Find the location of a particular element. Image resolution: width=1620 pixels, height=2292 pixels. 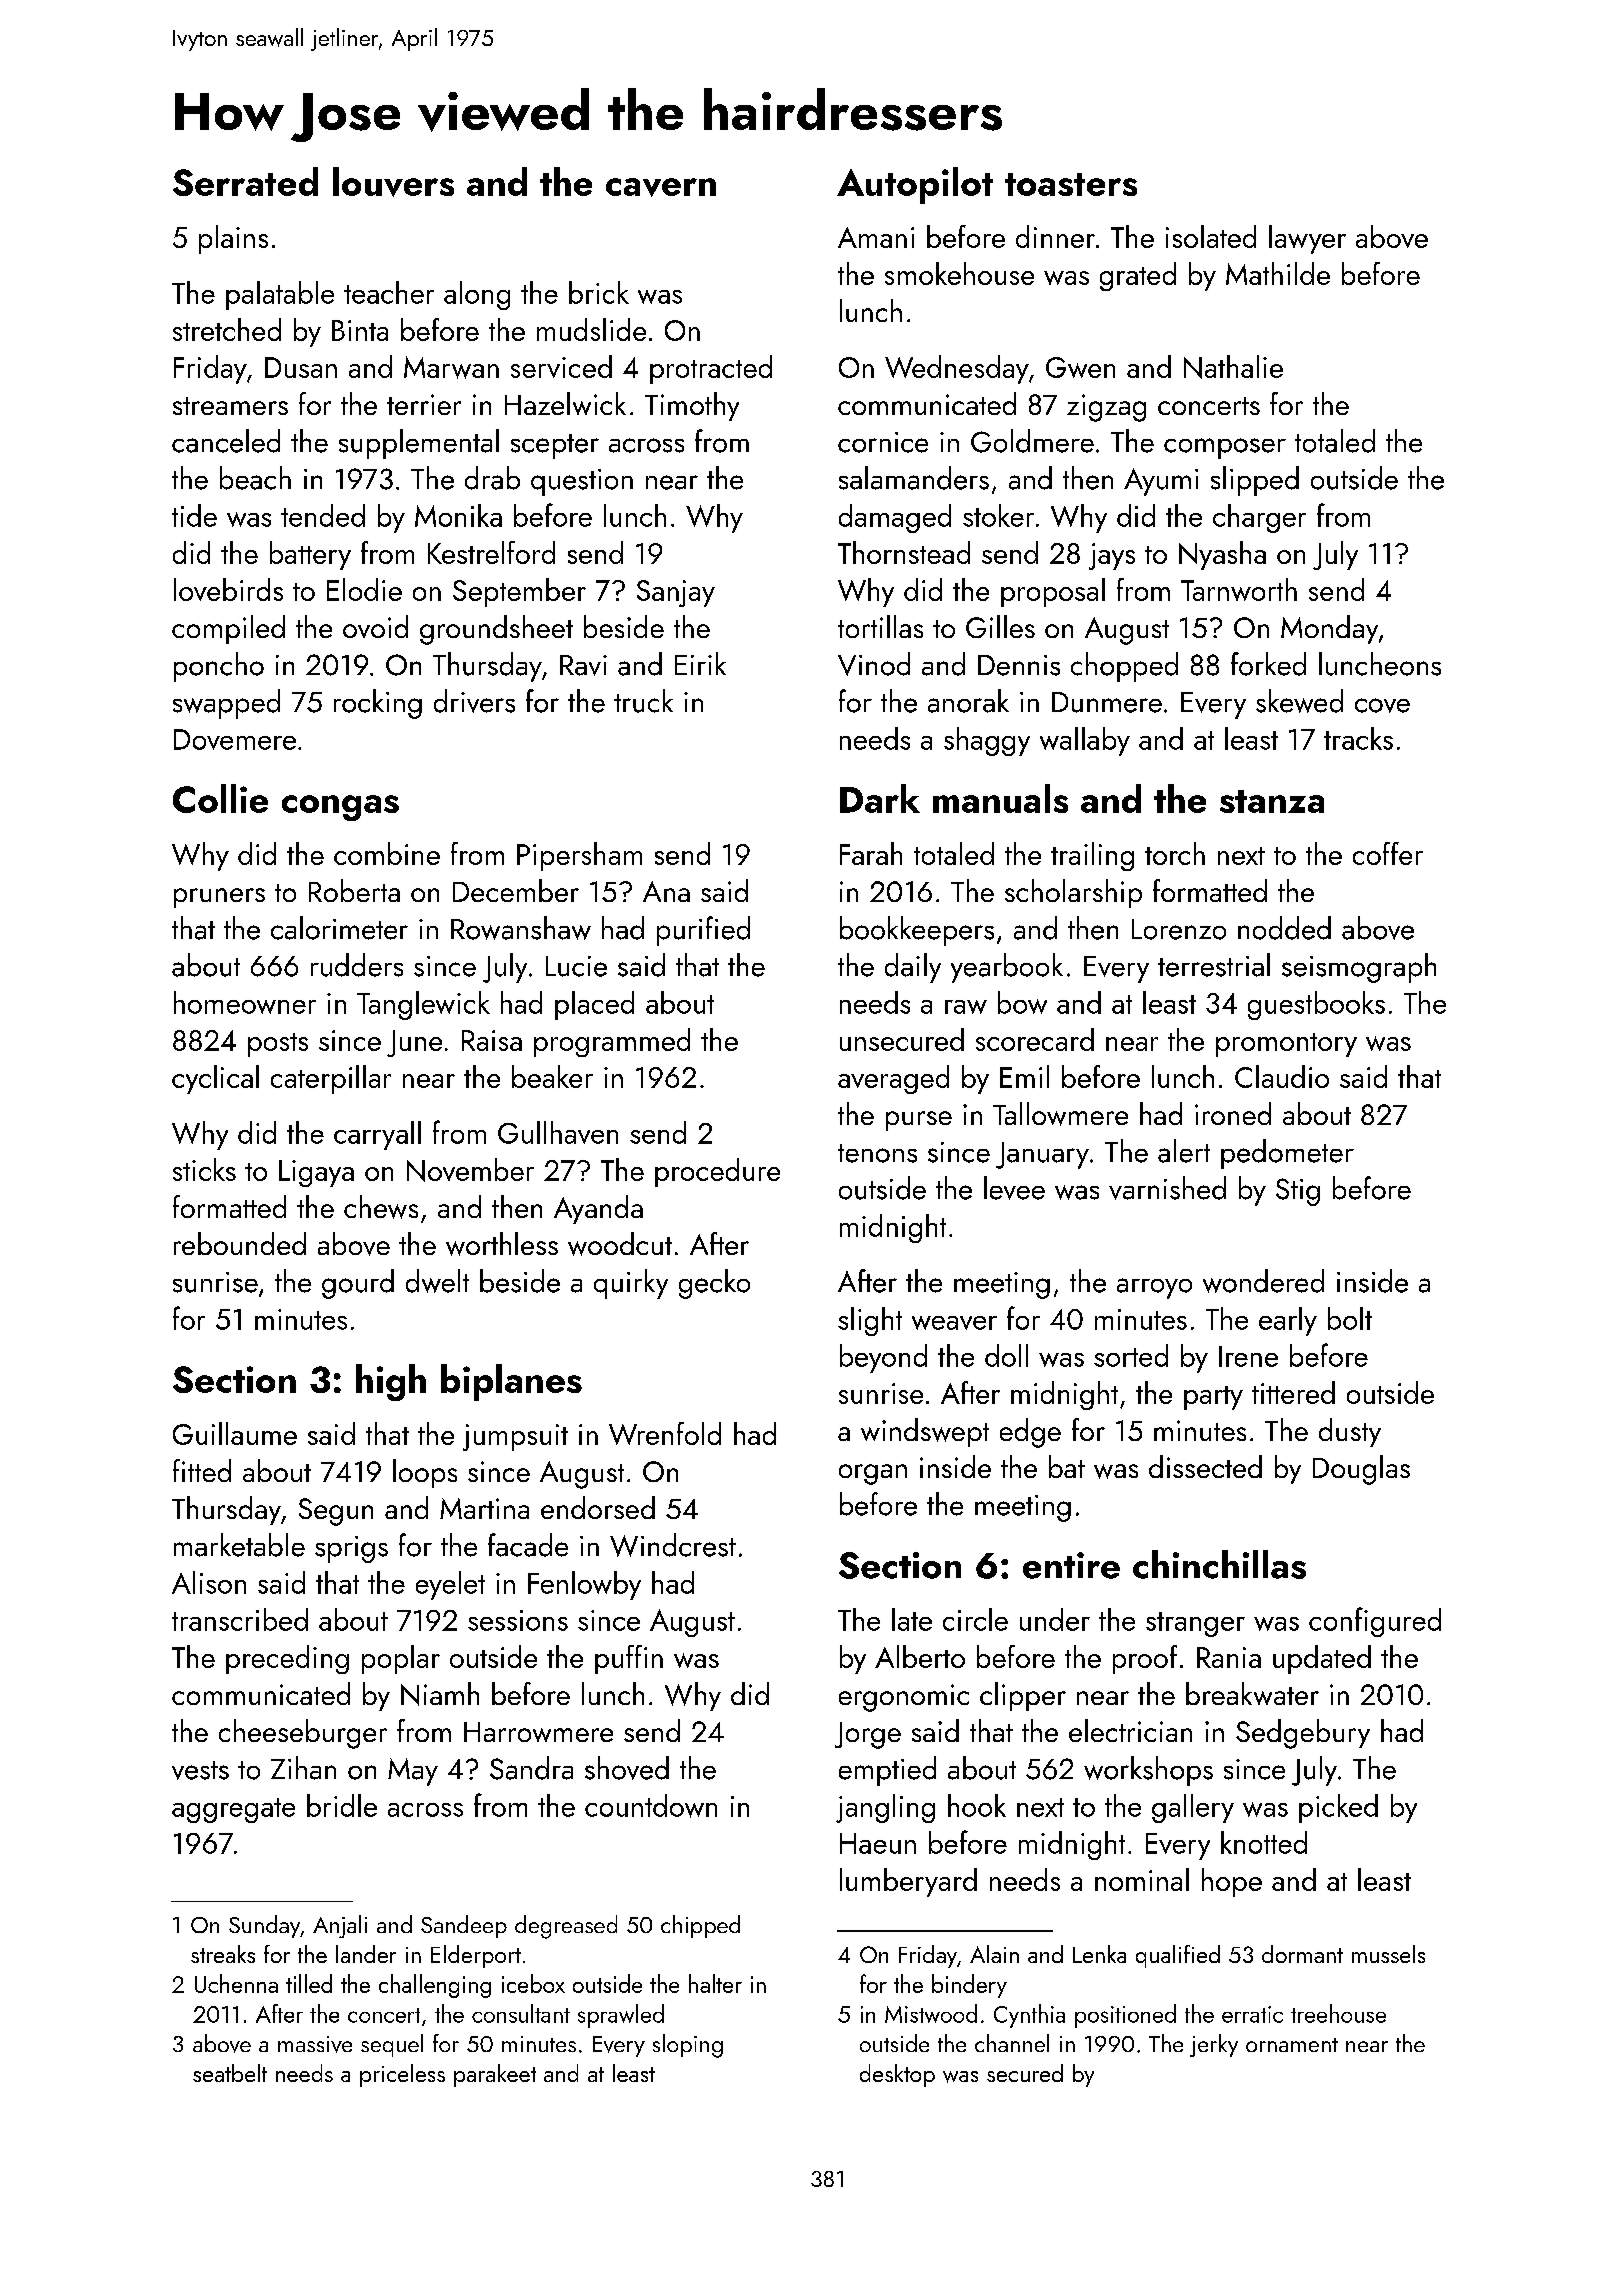

rocking is located at coordinates (378, 704).
